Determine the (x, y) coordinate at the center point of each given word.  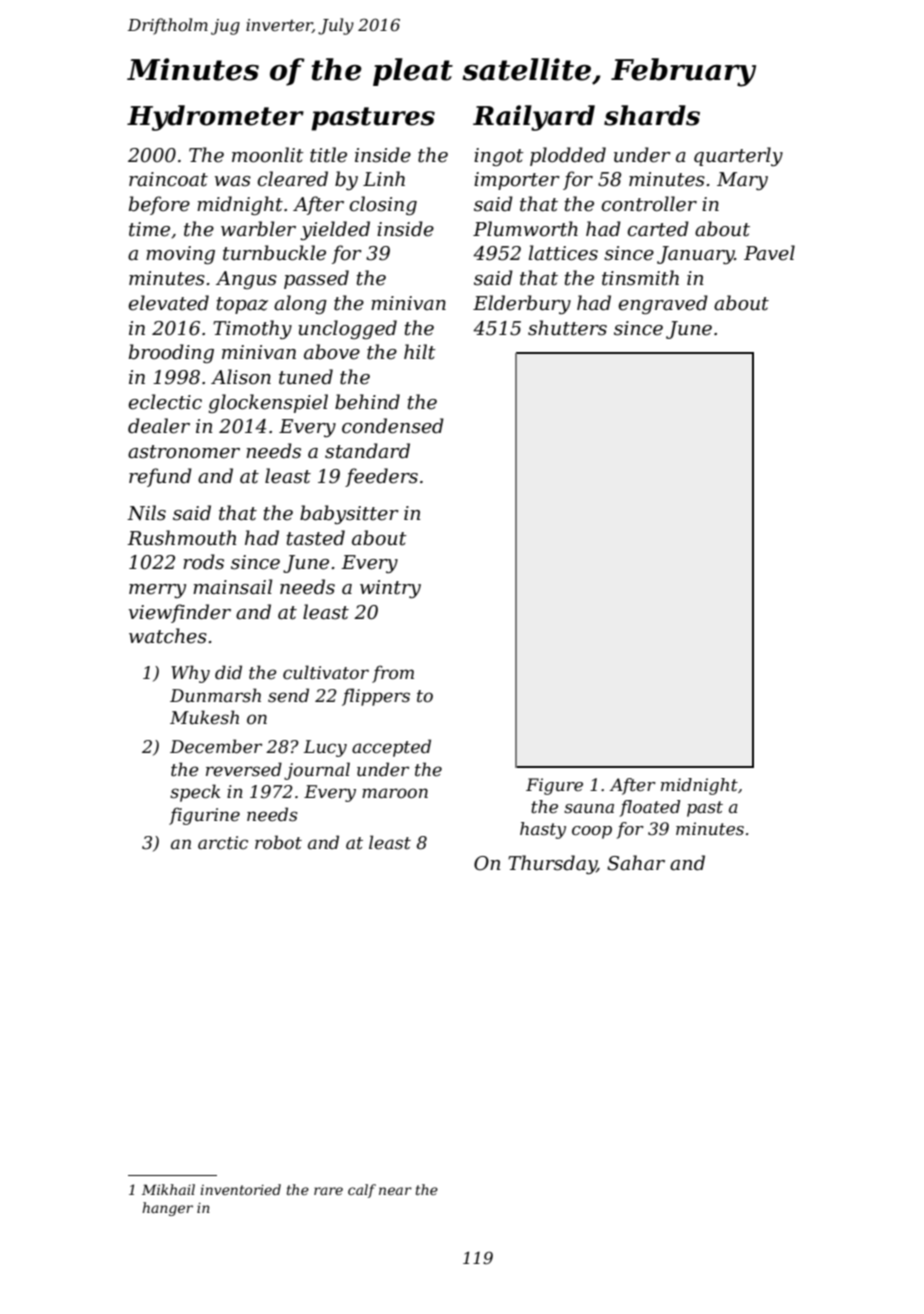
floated (650, 808)
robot (278, 842)
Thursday (552, 864)
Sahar (636, 863)
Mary (742, 181)
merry (157, 591)
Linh (384, 178)
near (395, 1191)
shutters (567, 328)
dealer (159, 426)
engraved (663, 304)
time (149, 229)
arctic (223, 843)
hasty (543, 830)
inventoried (240, 1189)
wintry (390, 589)
